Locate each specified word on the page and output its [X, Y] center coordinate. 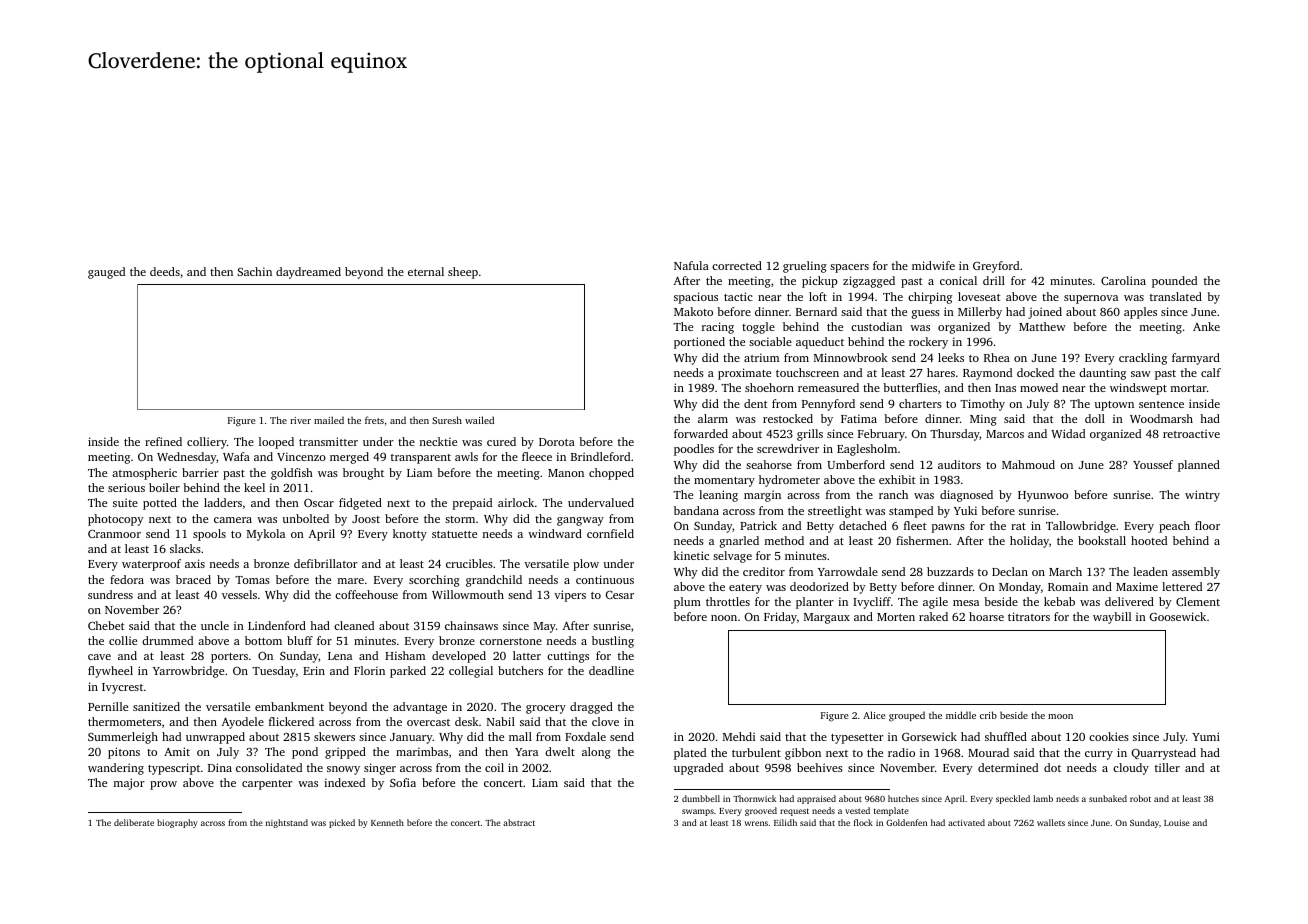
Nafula [691, 265]
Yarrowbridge [188, 672]
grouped [907, 716]
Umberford [856, 464]
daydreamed [308, 273]
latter [527, 655]
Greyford [996, 267]
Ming [983, 420]
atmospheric [144, 474]
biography [177, 823]
